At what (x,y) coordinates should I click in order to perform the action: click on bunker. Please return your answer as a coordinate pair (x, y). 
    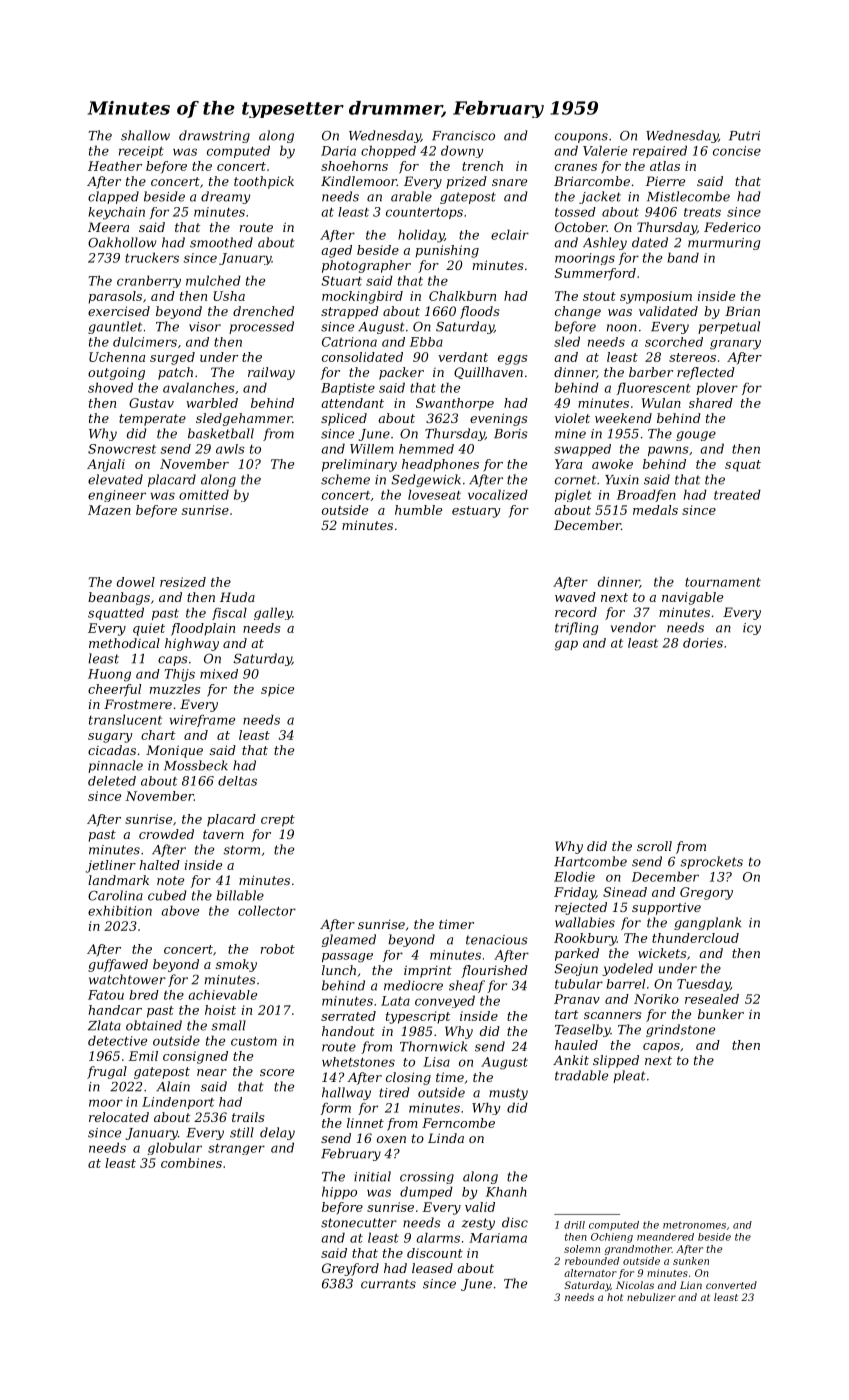
    Looking at the image, I should click on (721, 1014).
